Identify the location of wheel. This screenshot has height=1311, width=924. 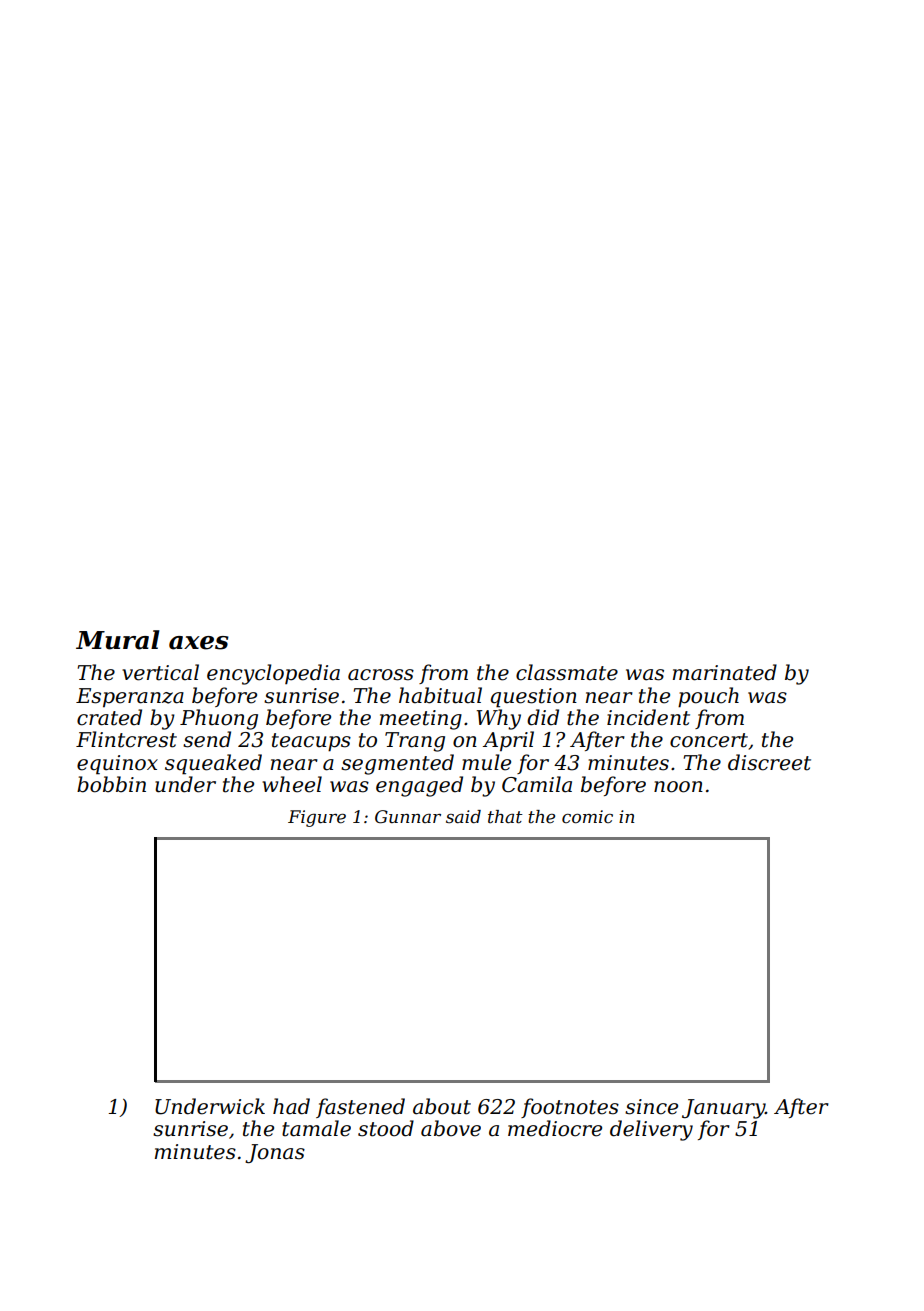
(292, 784).
